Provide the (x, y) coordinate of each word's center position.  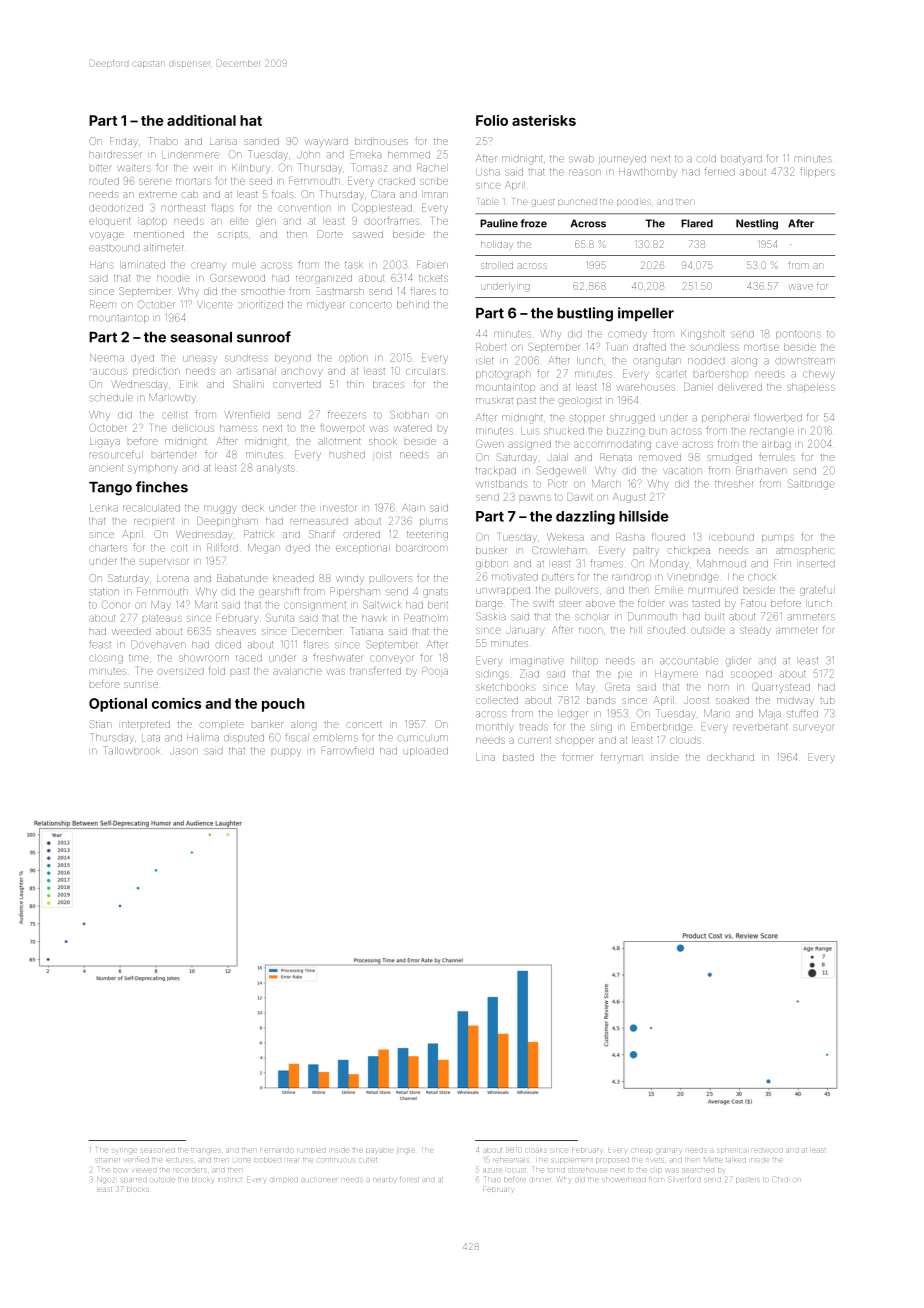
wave (800, 287)
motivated (515, 577)
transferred (375, 670)
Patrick (259, 534)
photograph (503, 374)
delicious (193, 428)
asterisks (544, 120)
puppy (286, 753)
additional (201, 120)
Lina (485, 757)
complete (222, 725)
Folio (492, 120)
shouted (666, 630)
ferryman (621, 758)
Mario (717, 713)
